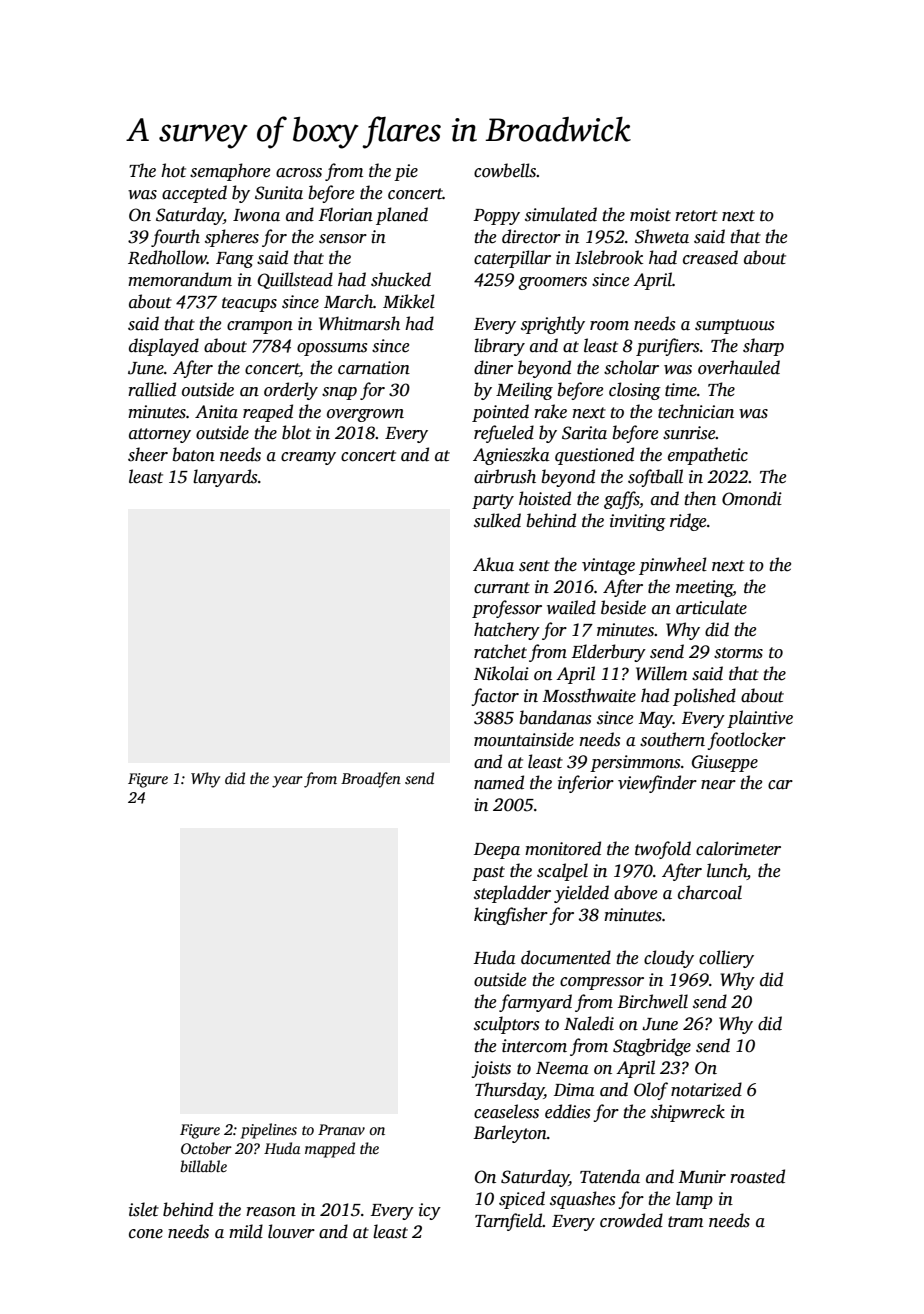 This screenshot has width=924, height=1314. What do you see at coordinates (406, 172) in the screenshot?
I see `pie` at bounding box center [406, 172].
